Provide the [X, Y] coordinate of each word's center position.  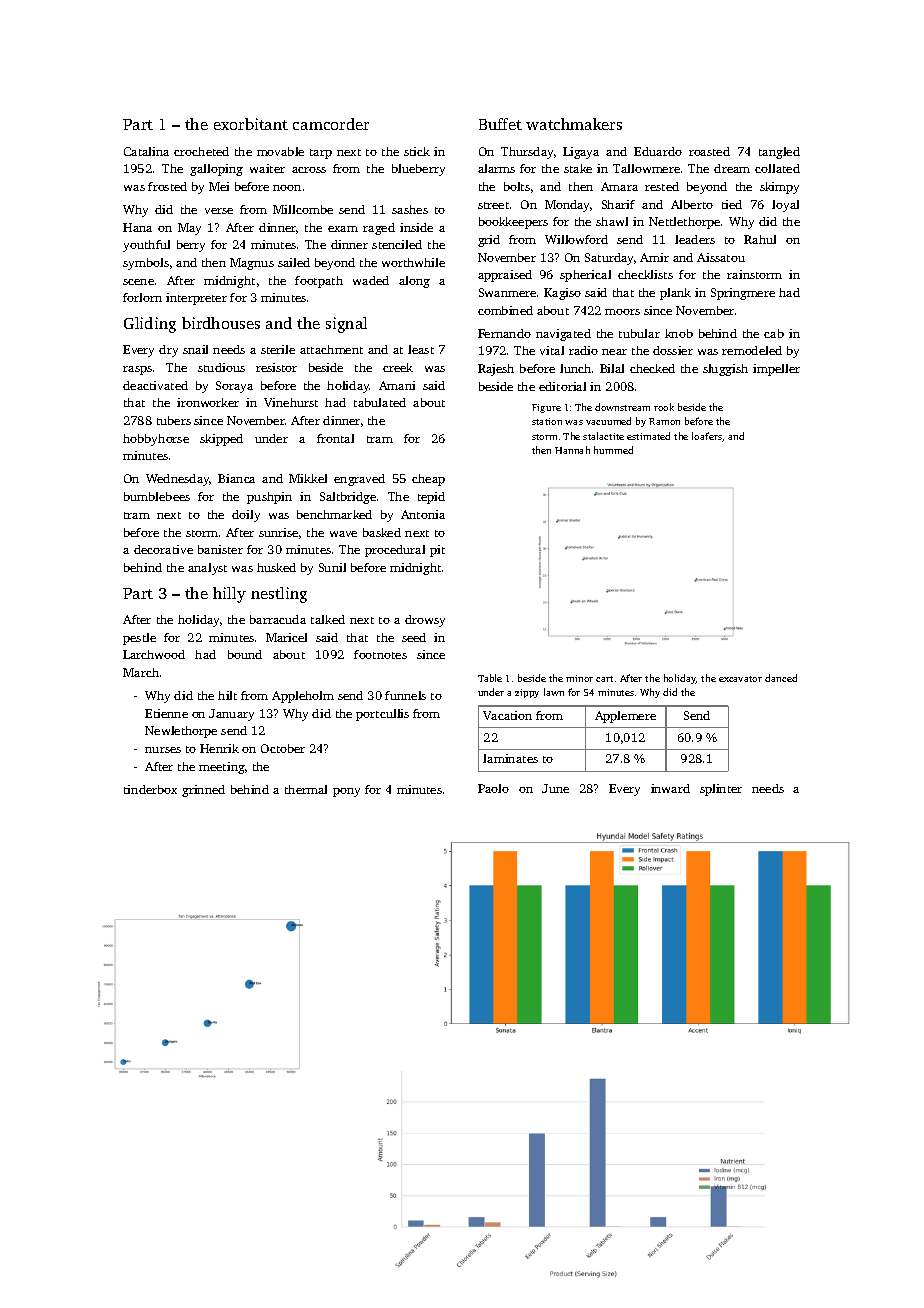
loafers [707, 436]
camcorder [331, 124]
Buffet [500, 124]
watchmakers [574, 124]
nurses [163, 750]
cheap [428, 480]
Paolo [493, 788]
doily [246, 516]
